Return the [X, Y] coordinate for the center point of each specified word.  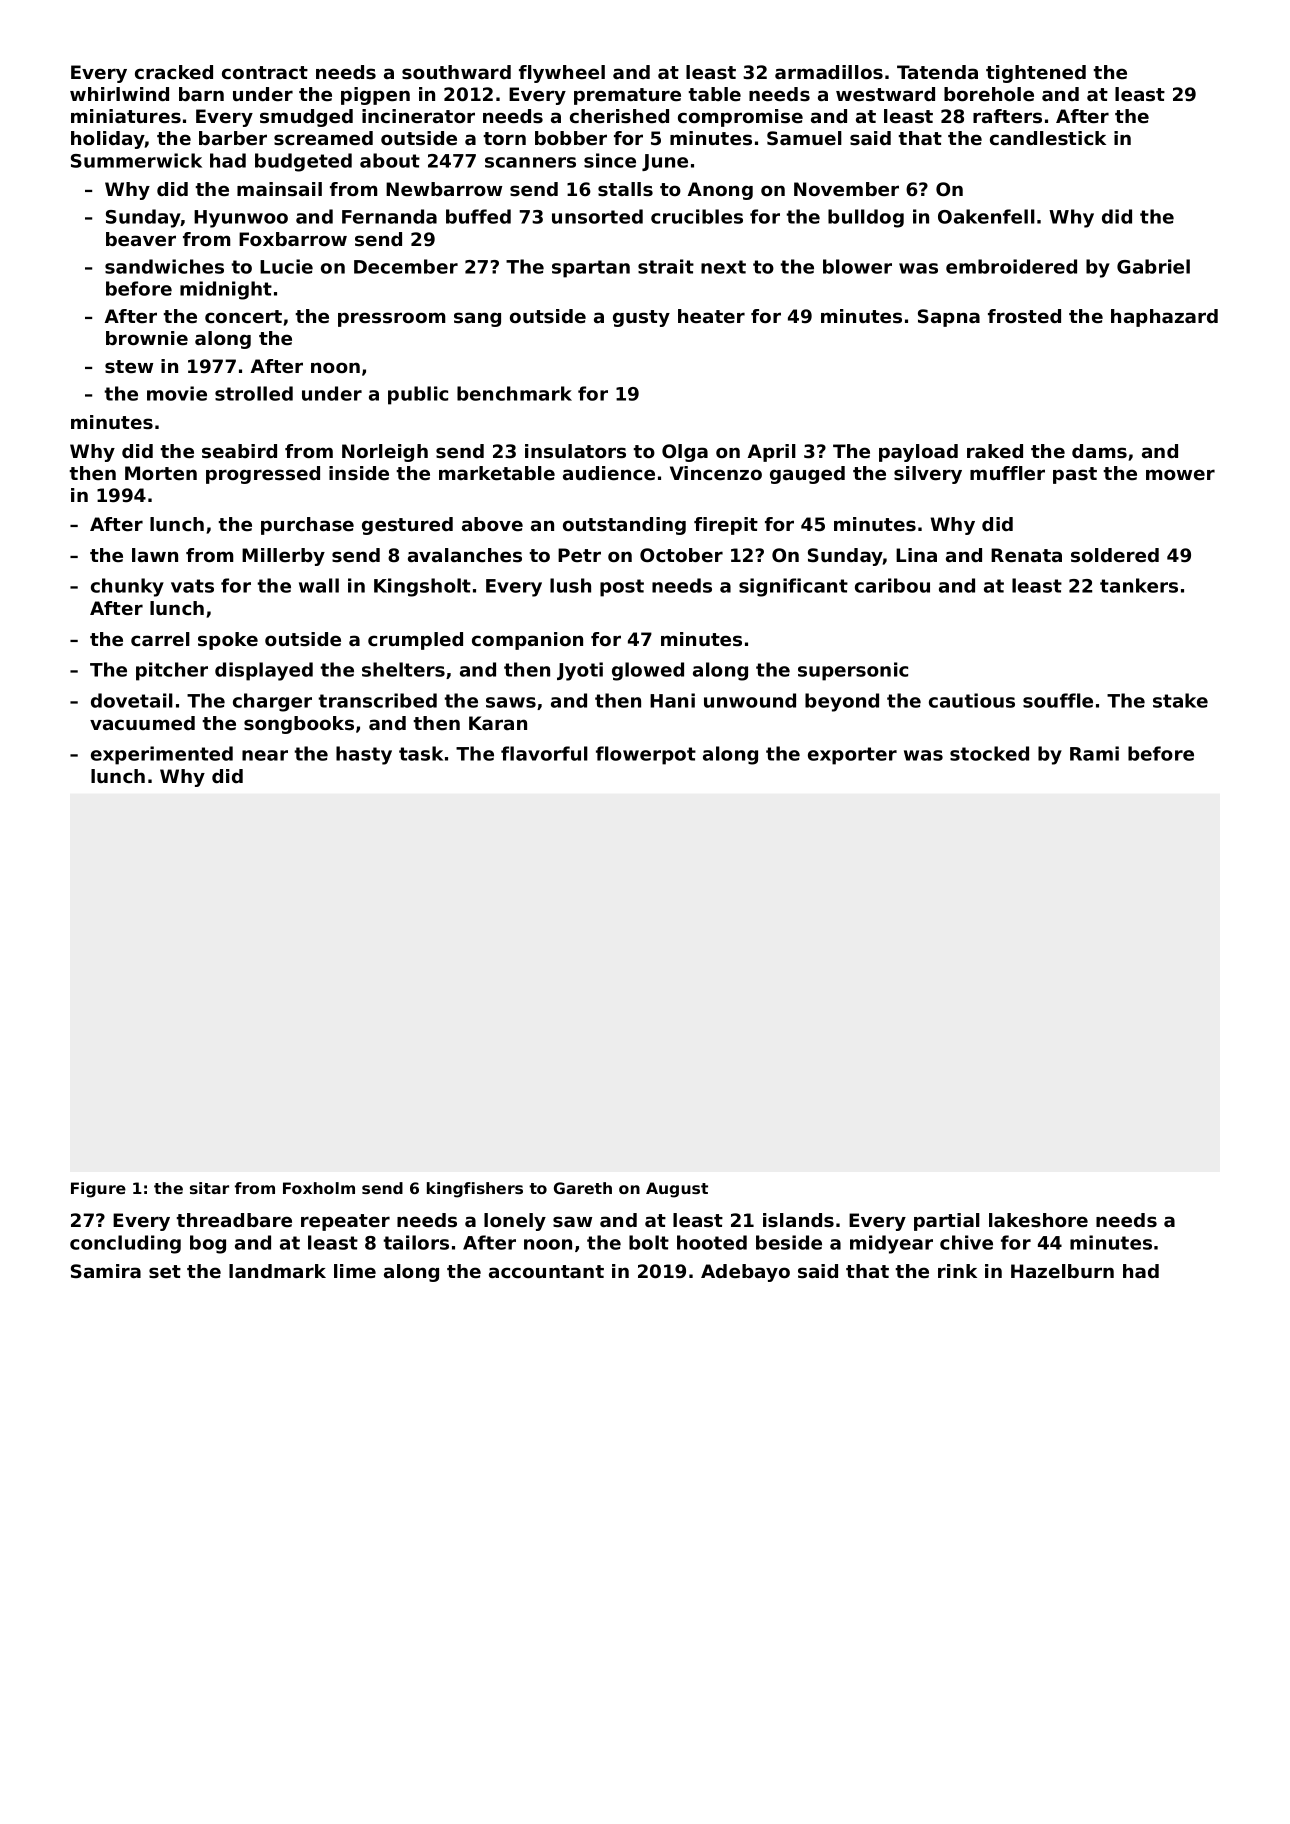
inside [359, 473]
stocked [989, 753]
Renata [1026, 555]
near [265, 755]
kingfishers [475, 1190]
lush [570, 585]
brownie [147, 338]
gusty [641, 318]
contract [265, 73]
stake [1180, 700]
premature [627, 96]
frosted [1024, 316]
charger [272, 702]
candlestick [1048, 138]
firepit [726, 526]
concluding [125, 1244]
